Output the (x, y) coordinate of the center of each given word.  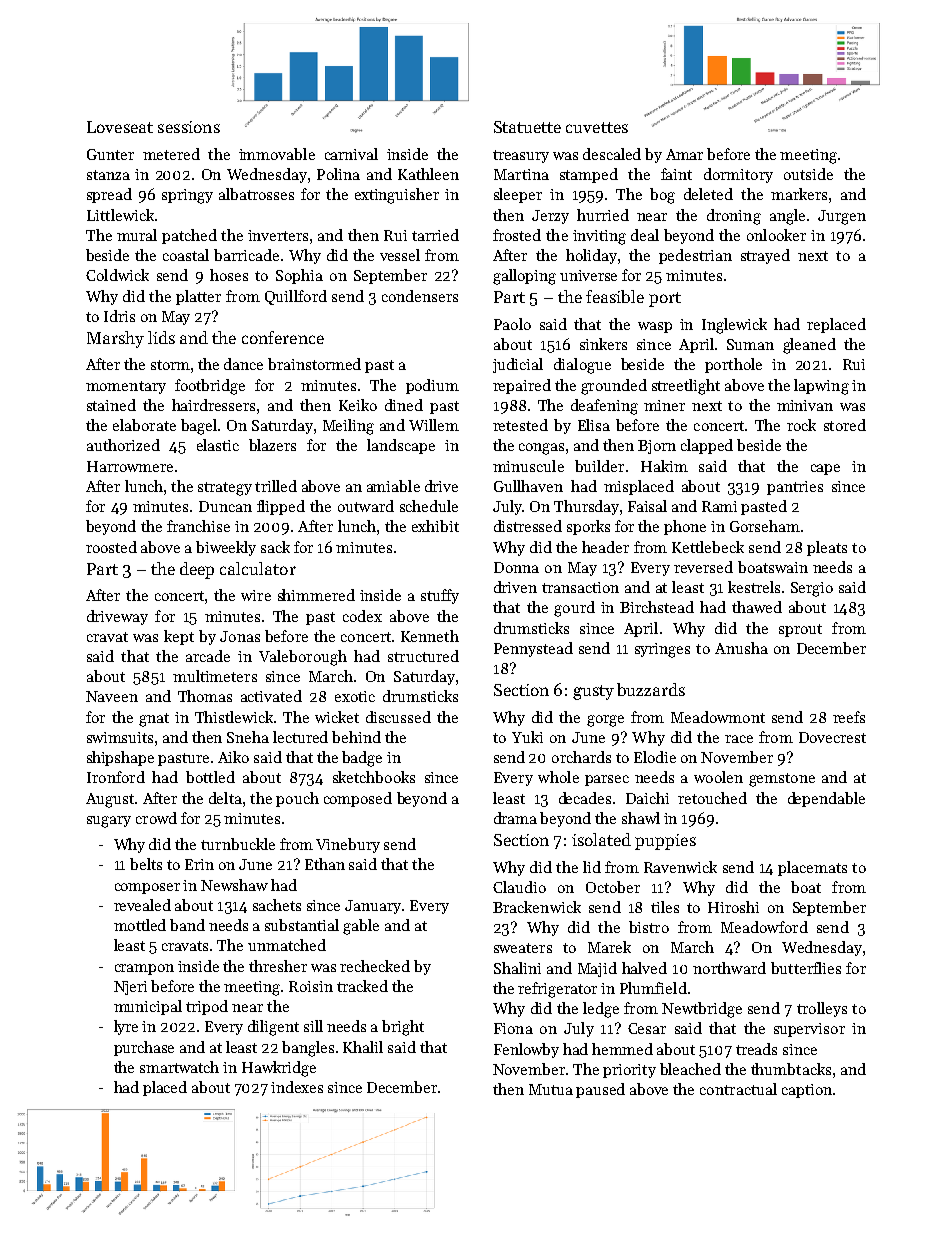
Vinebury (348, 845)
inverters (278, 235)
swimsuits (120, 737)
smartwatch (179, 1067)
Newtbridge (702, 1010)
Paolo (512, 324)
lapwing (821, 387)
